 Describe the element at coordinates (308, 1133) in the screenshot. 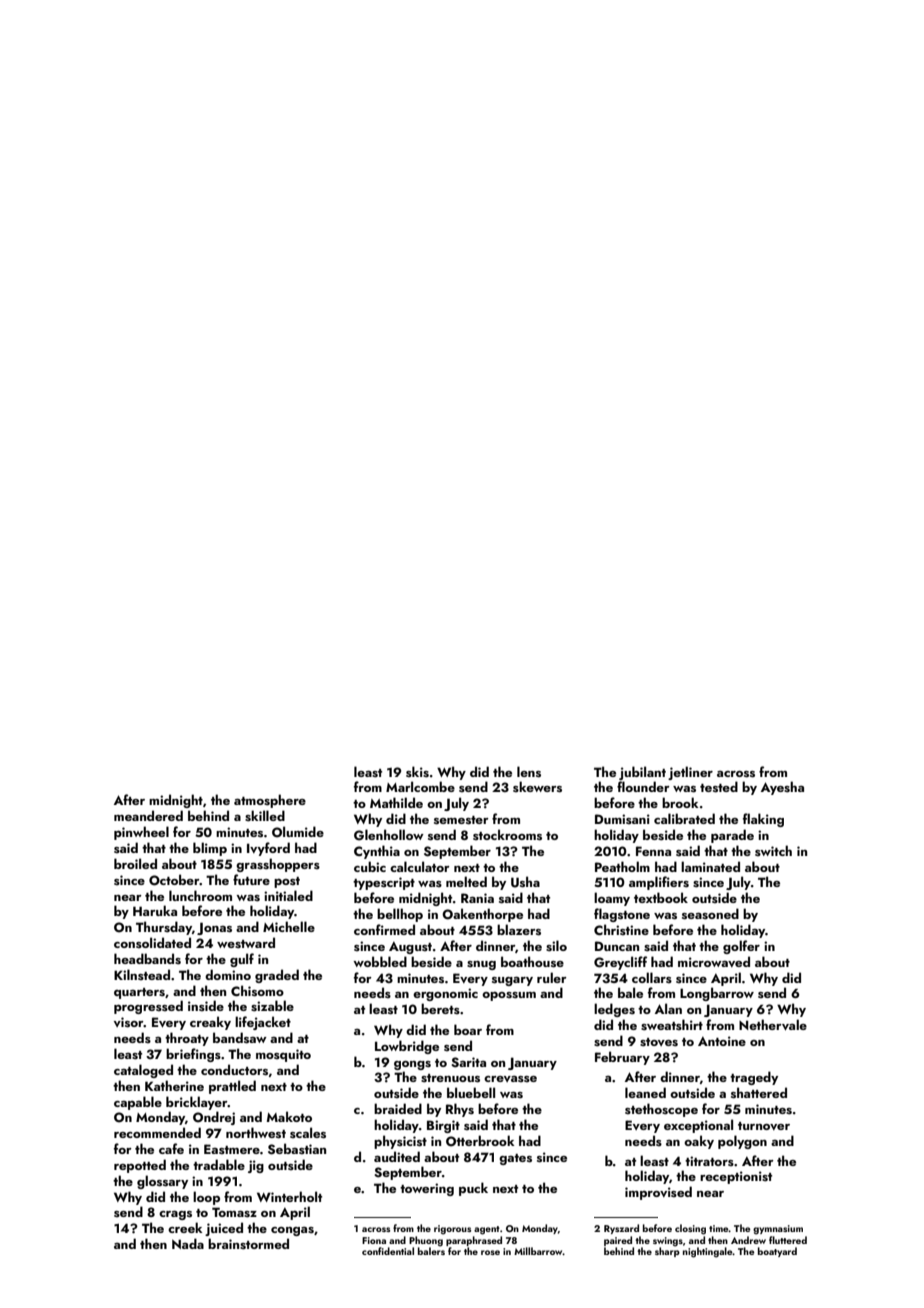

I see `scales` at that location.
